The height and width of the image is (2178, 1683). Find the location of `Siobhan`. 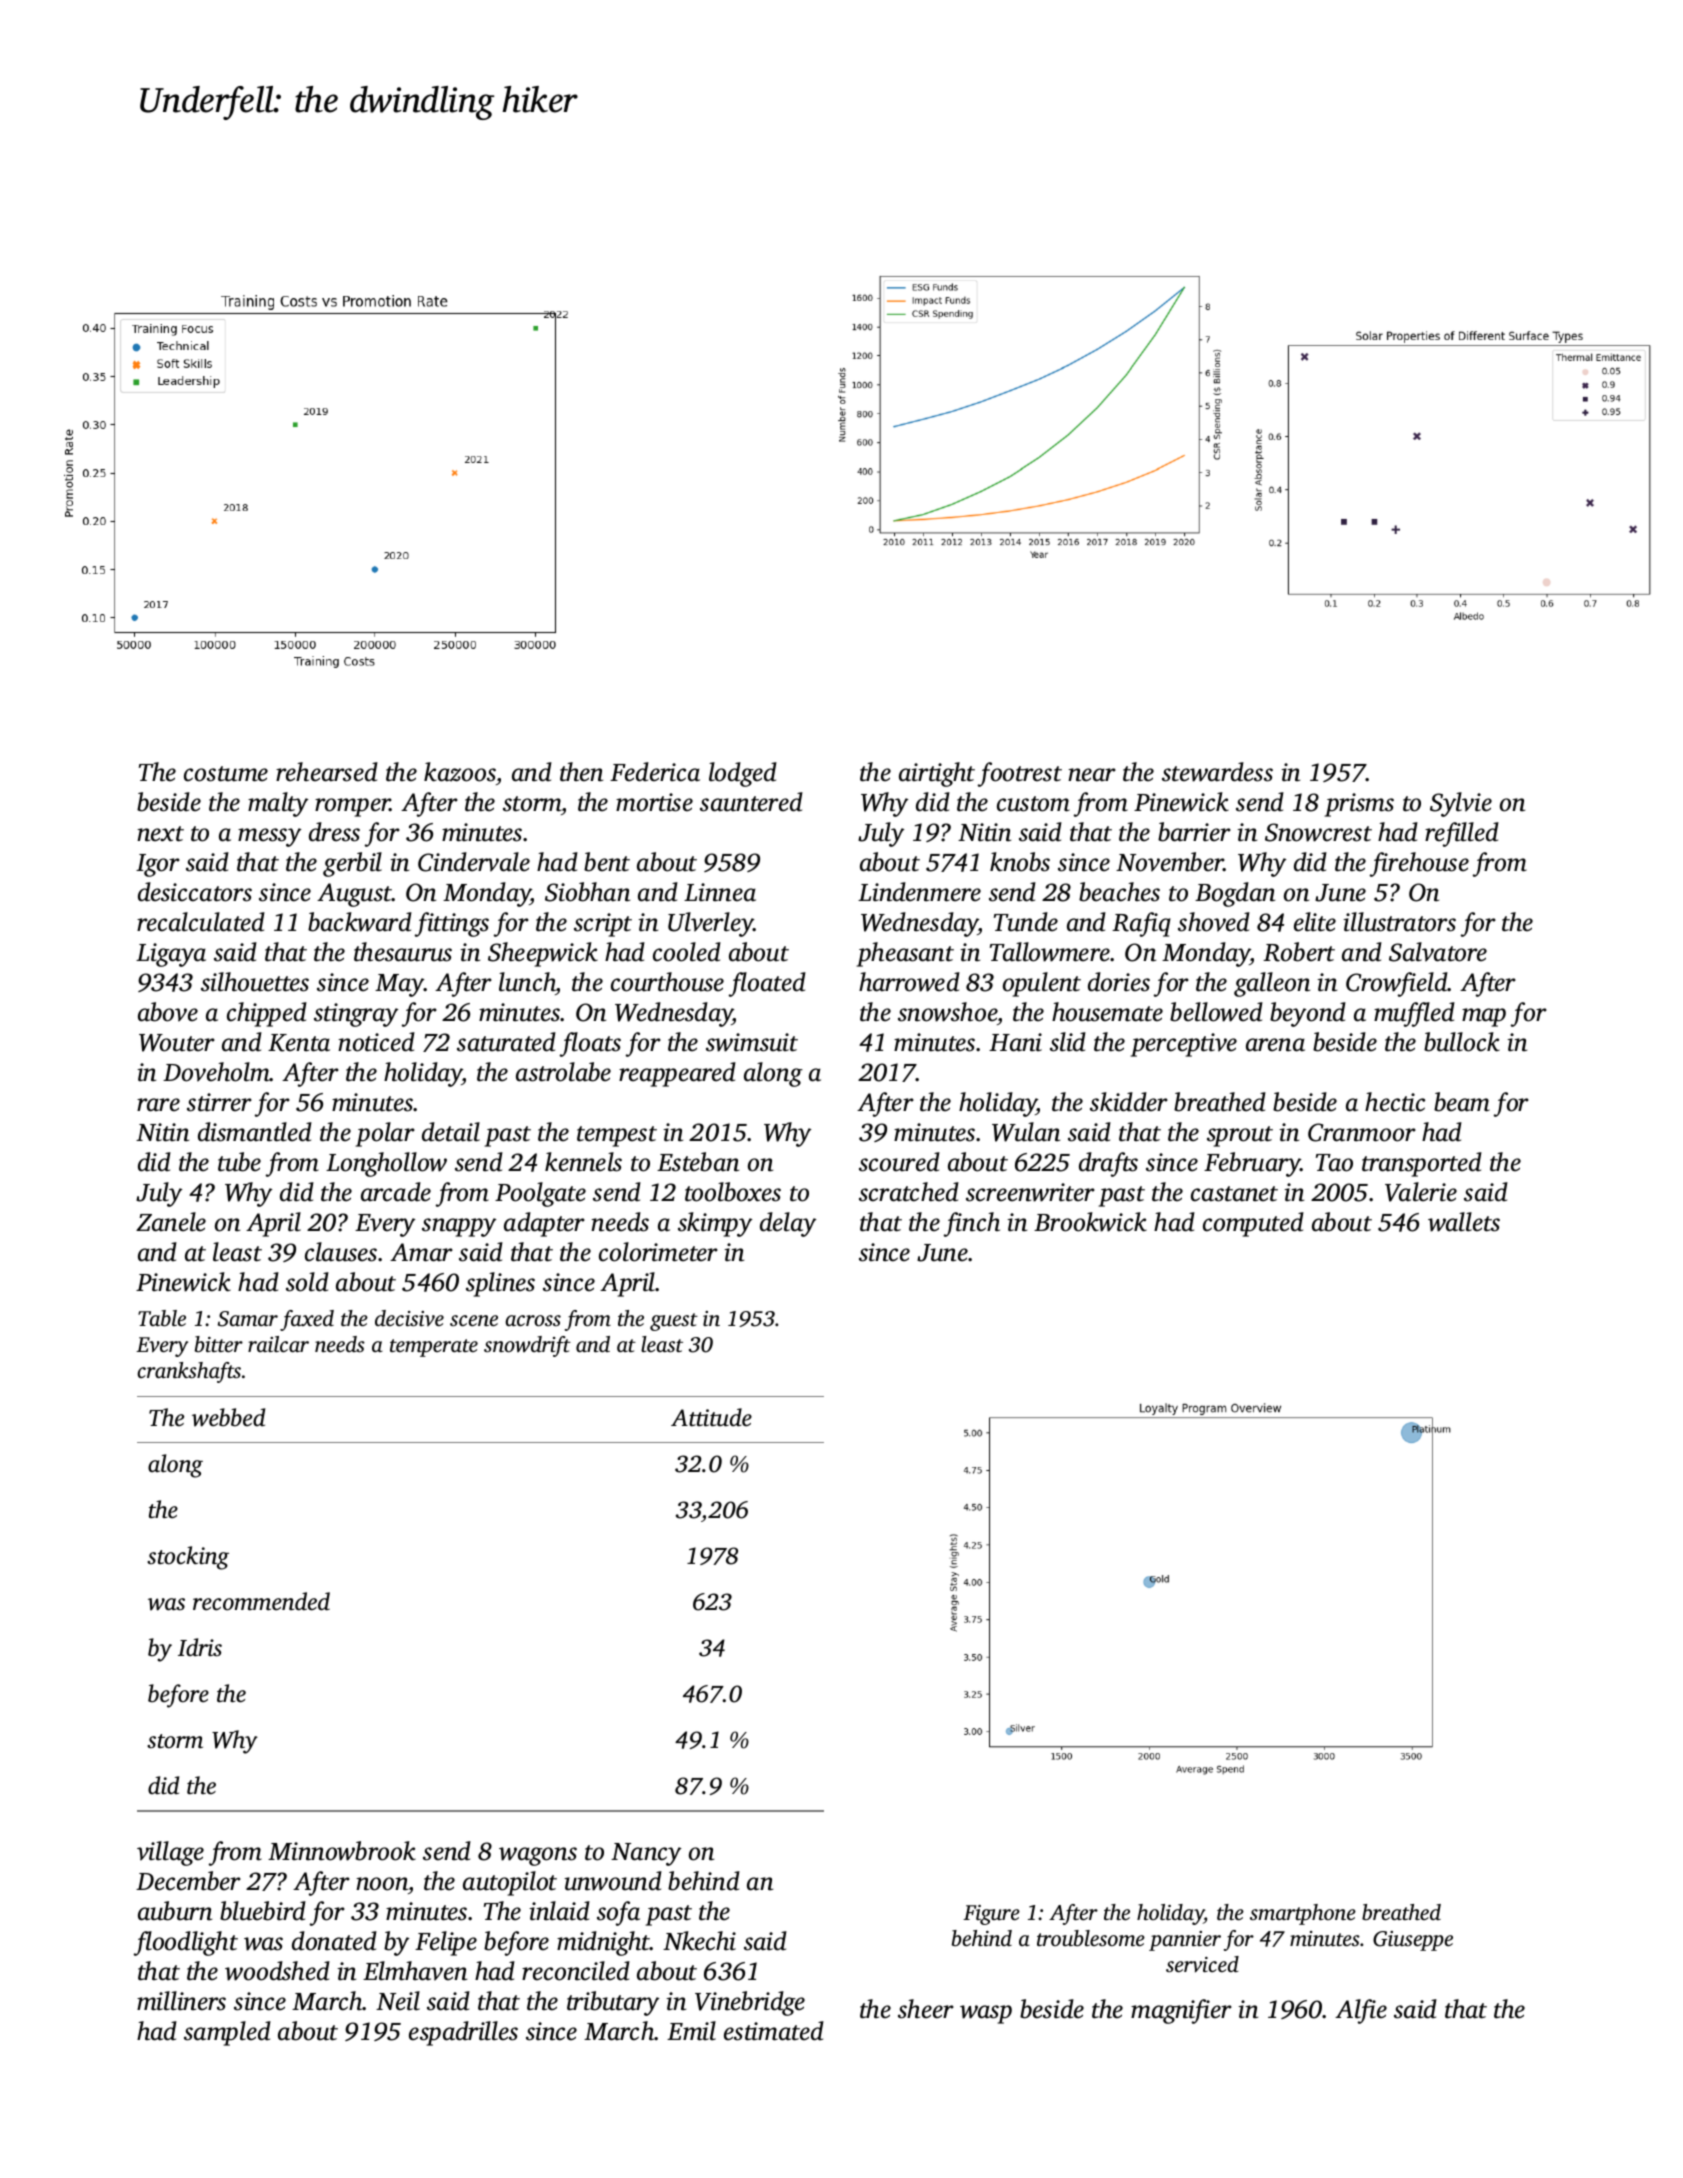

Siobhan is located at coordinates (587, 892).
